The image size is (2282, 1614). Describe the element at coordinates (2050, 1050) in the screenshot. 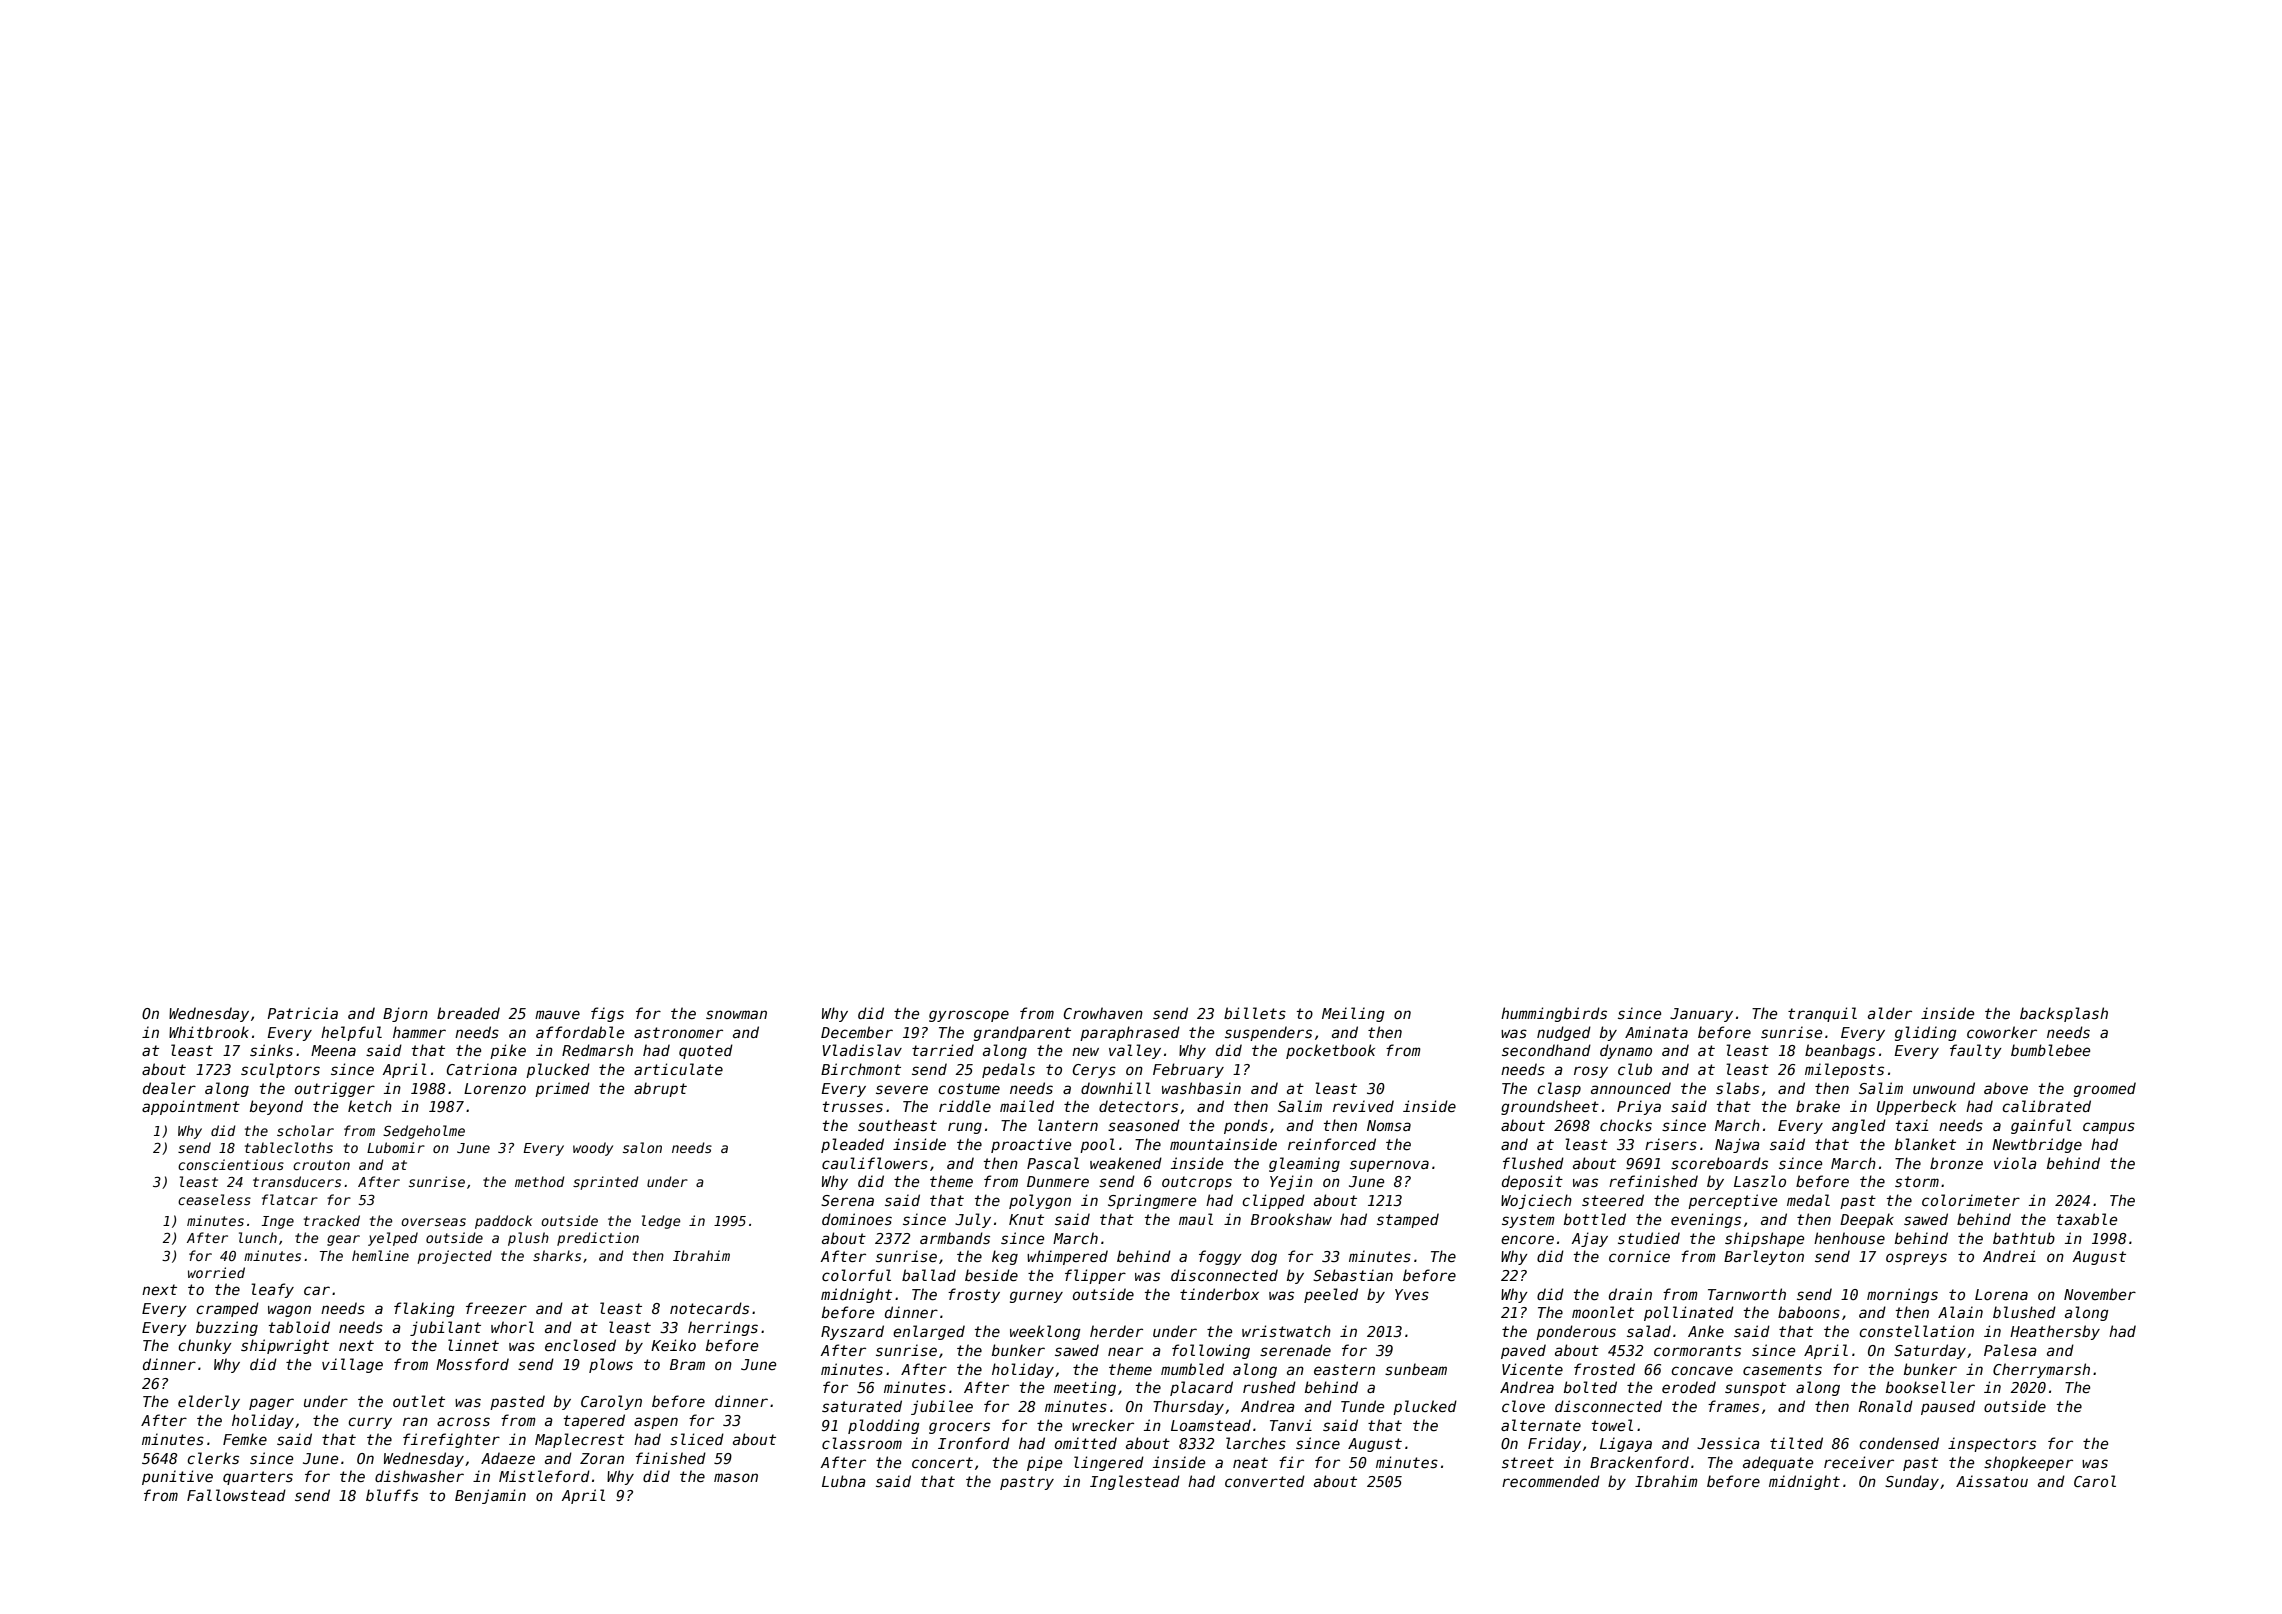

I see `bumblebee` at that location.
